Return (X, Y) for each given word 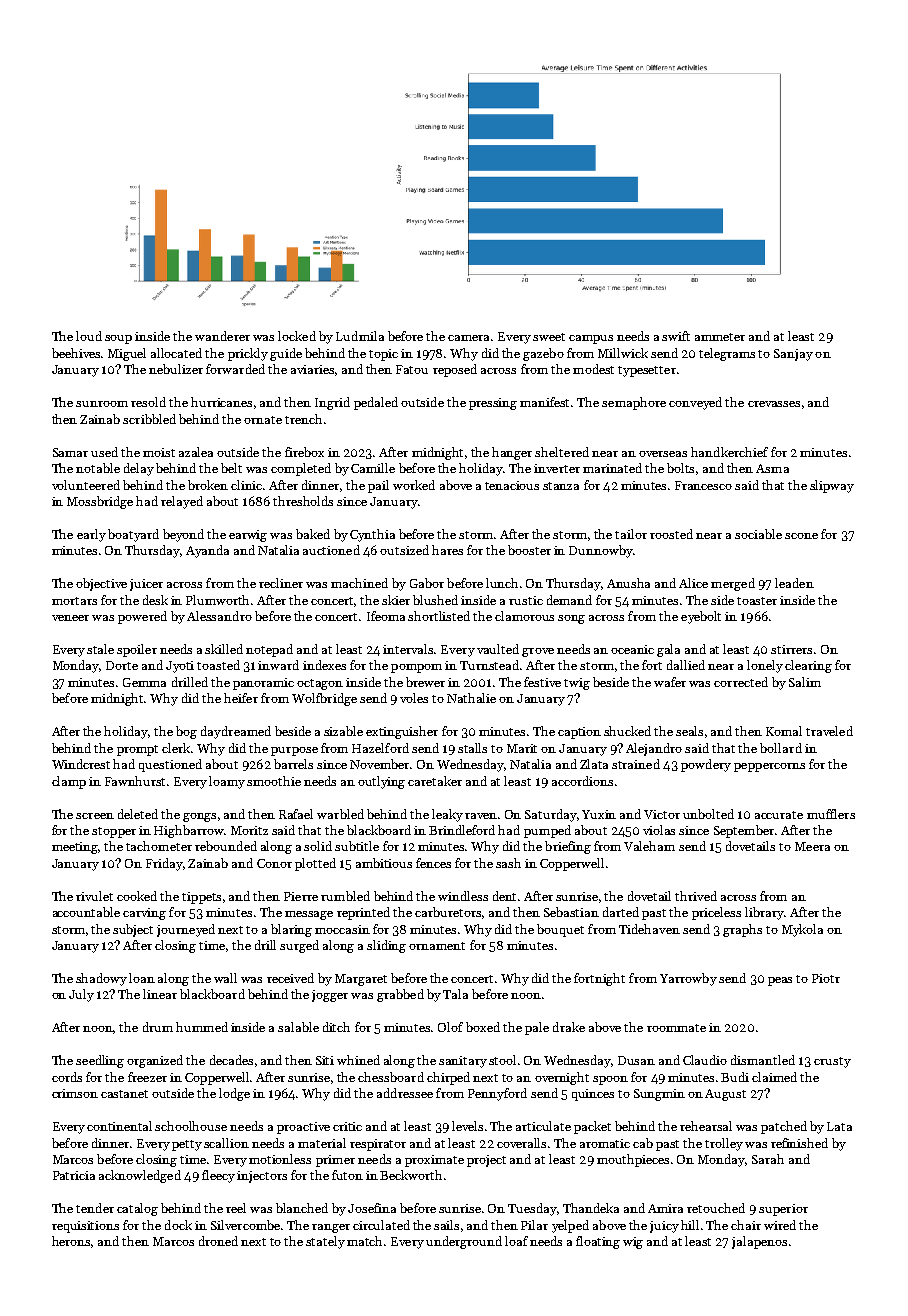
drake (569, 1027)
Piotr (826, 978)
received (290, 978)
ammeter (720, 337)
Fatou (412, 369)
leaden (794, 583)
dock (178, 1225)
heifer (241, 698)
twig (577, 684)
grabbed (400, 995)
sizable (343, 731)
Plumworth (217, 600)
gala (668, 650)
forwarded (235, 369)
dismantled (763, 1060)
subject (133, 930)
